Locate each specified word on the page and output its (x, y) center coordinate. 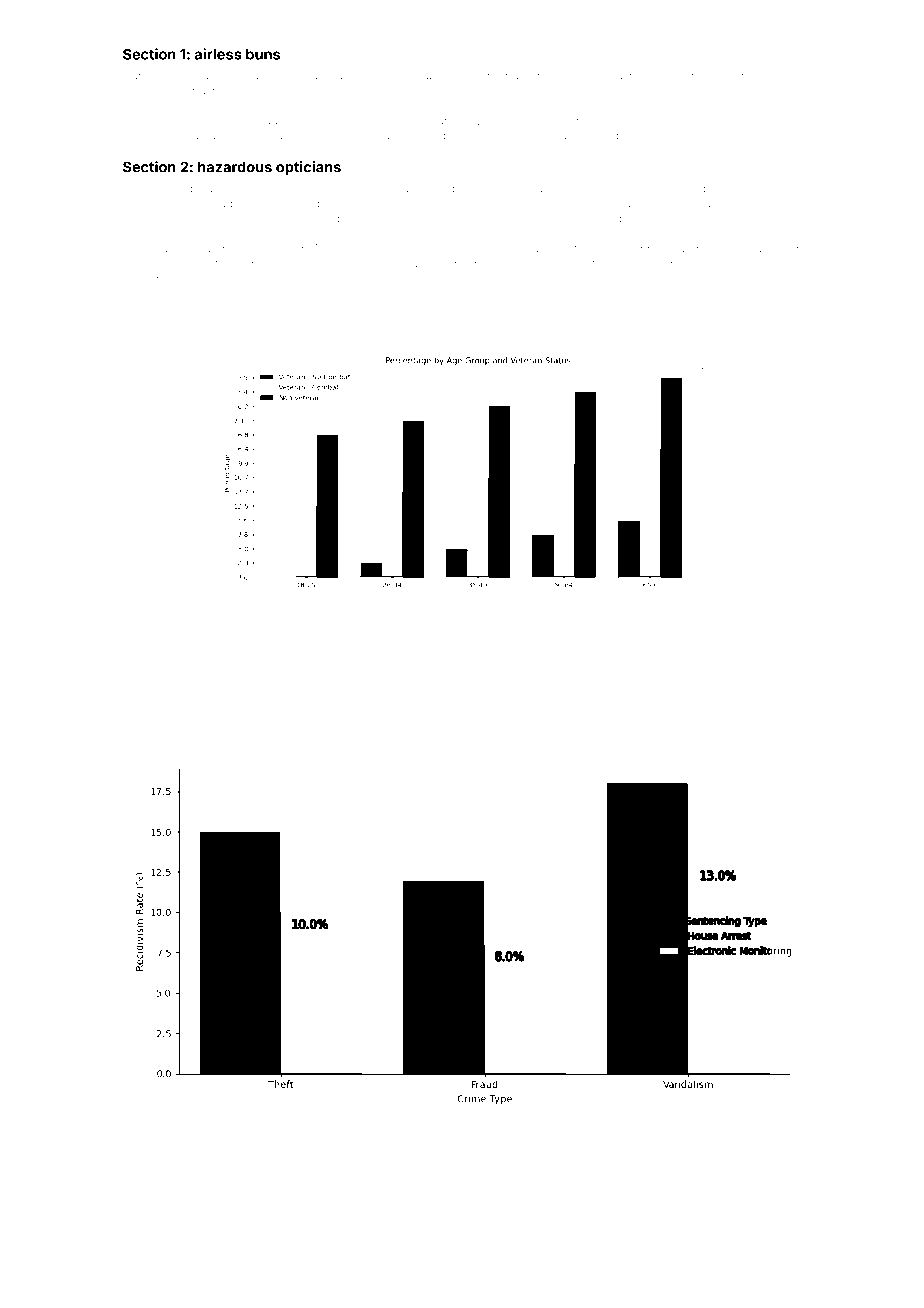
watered (471, 656)
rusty (518, 657)
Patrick (436, 656)
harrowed (314, 218)
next (504, 264)
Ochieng (716, 264)
